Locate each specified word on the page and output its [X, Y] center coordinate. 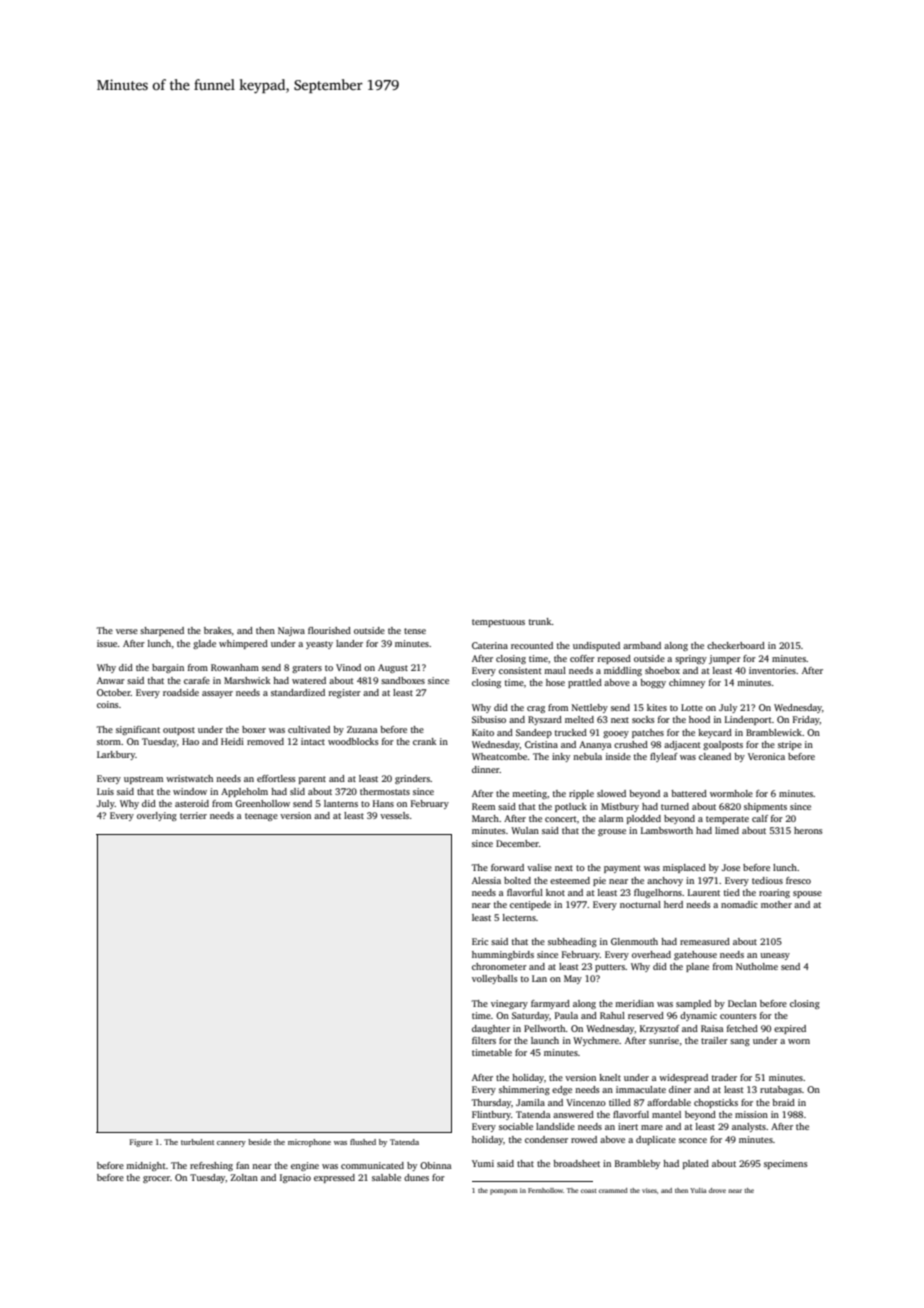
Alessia [486, 880]
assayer [217, 694]
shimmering [524, 1090]
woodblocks [353, 741]
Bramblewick [774, 732]
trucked [571, 732]
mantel [666, 1114]
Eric [480, 941]
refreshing [211, 1166]
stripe [790, 745]
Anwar [111, 680]
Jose [731, 867]
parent [312, 780]
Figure [141, 1143]
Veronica [766, 756]
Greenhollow [262, 803]
